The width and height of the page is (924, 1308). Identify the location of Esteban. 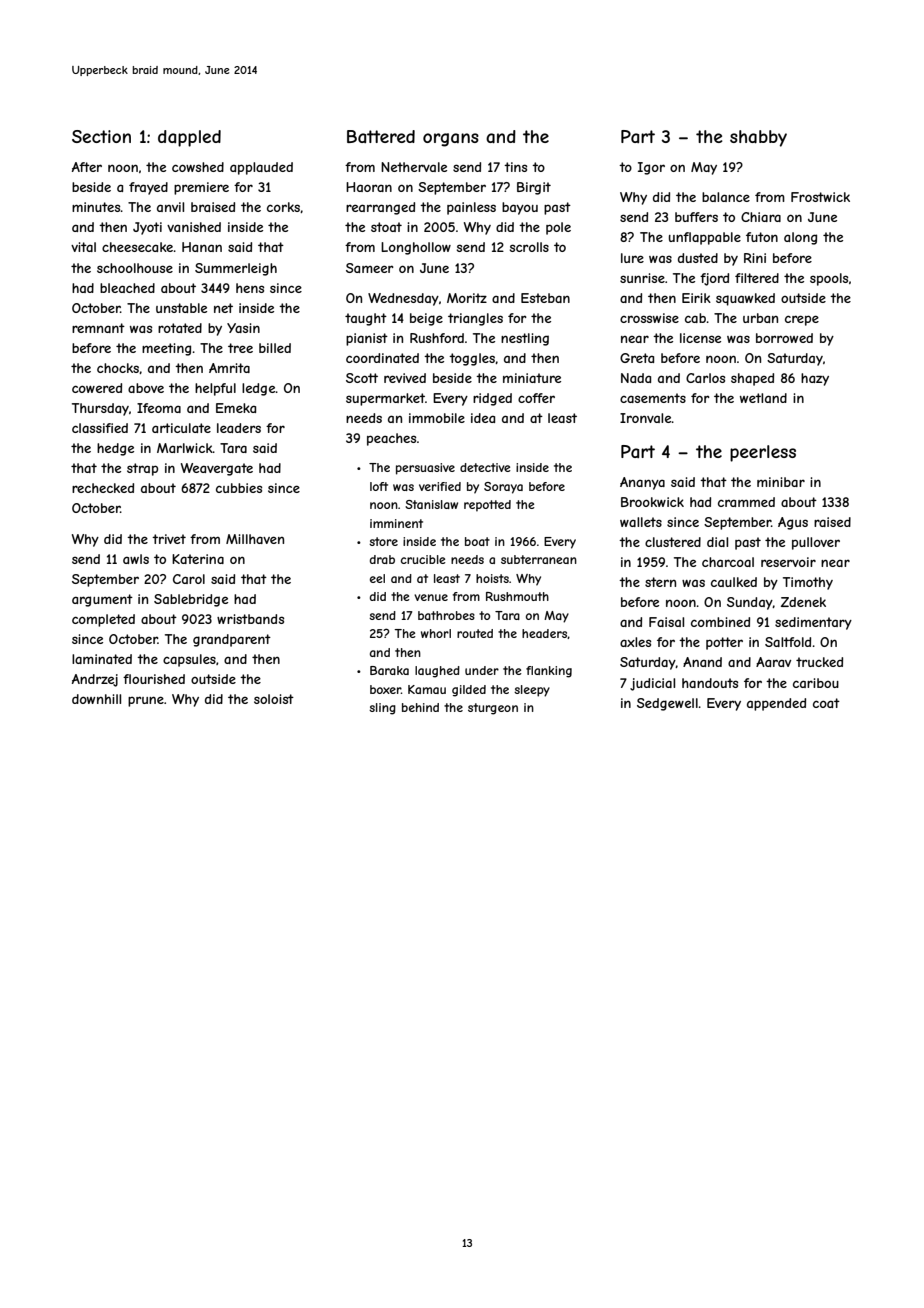
(545, 298).
